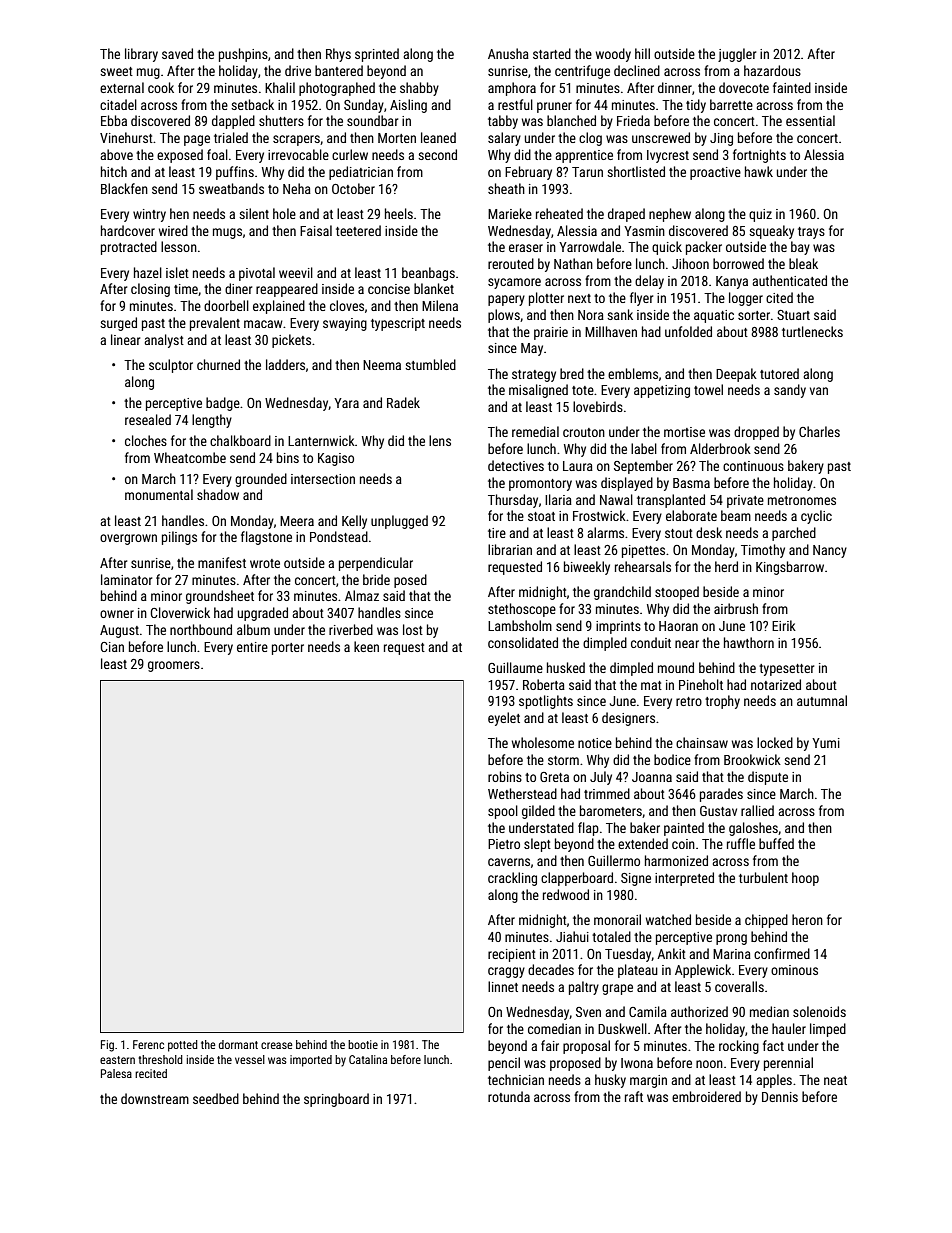 The height and width of the image is (1233, 952). I want to click on turtlenecks, so click(812, 331).
